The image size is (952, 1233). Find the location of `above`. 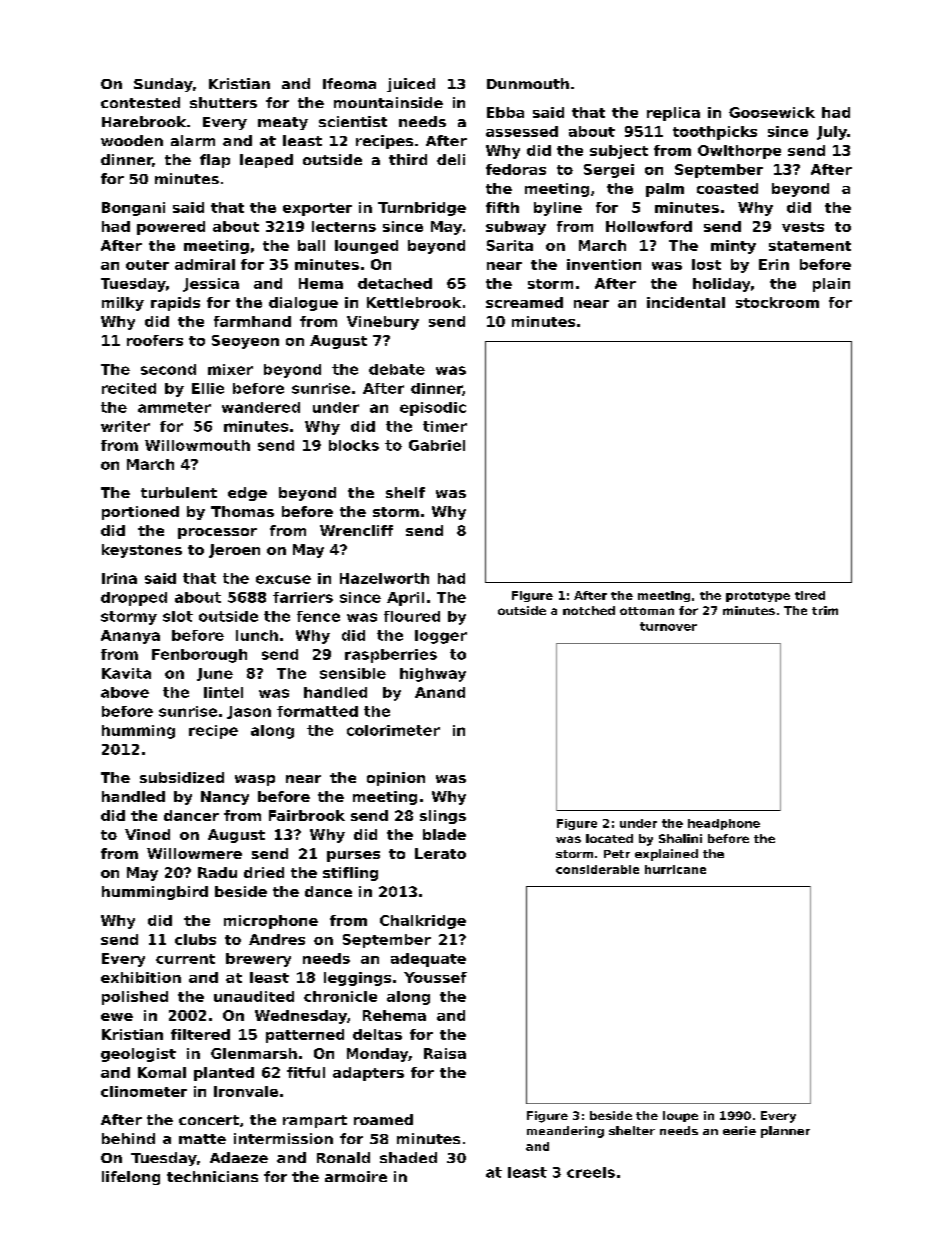

above is located at coordinates (125, 692).
